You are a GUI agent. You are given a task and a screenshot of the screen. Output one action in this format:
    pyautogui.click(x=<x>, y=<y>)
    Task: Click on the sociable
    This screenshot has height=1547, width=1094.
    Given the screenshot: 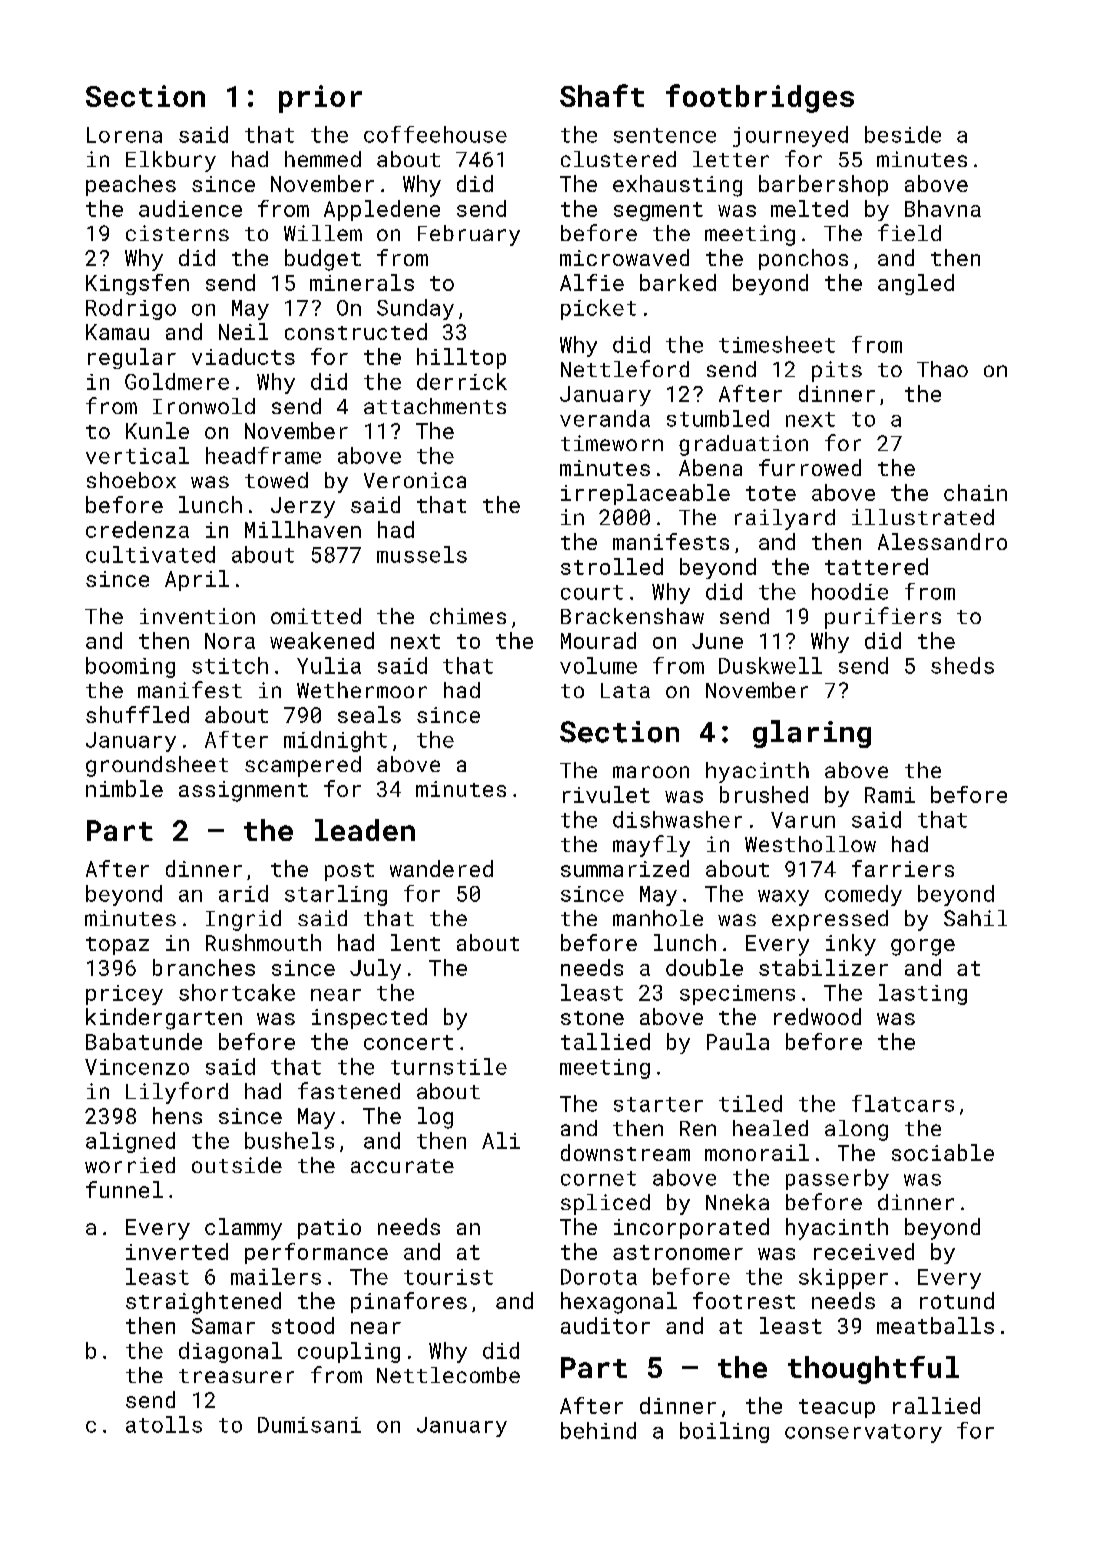 What is the action you would take?
    pyautogui.click(x=943, y=1152)
